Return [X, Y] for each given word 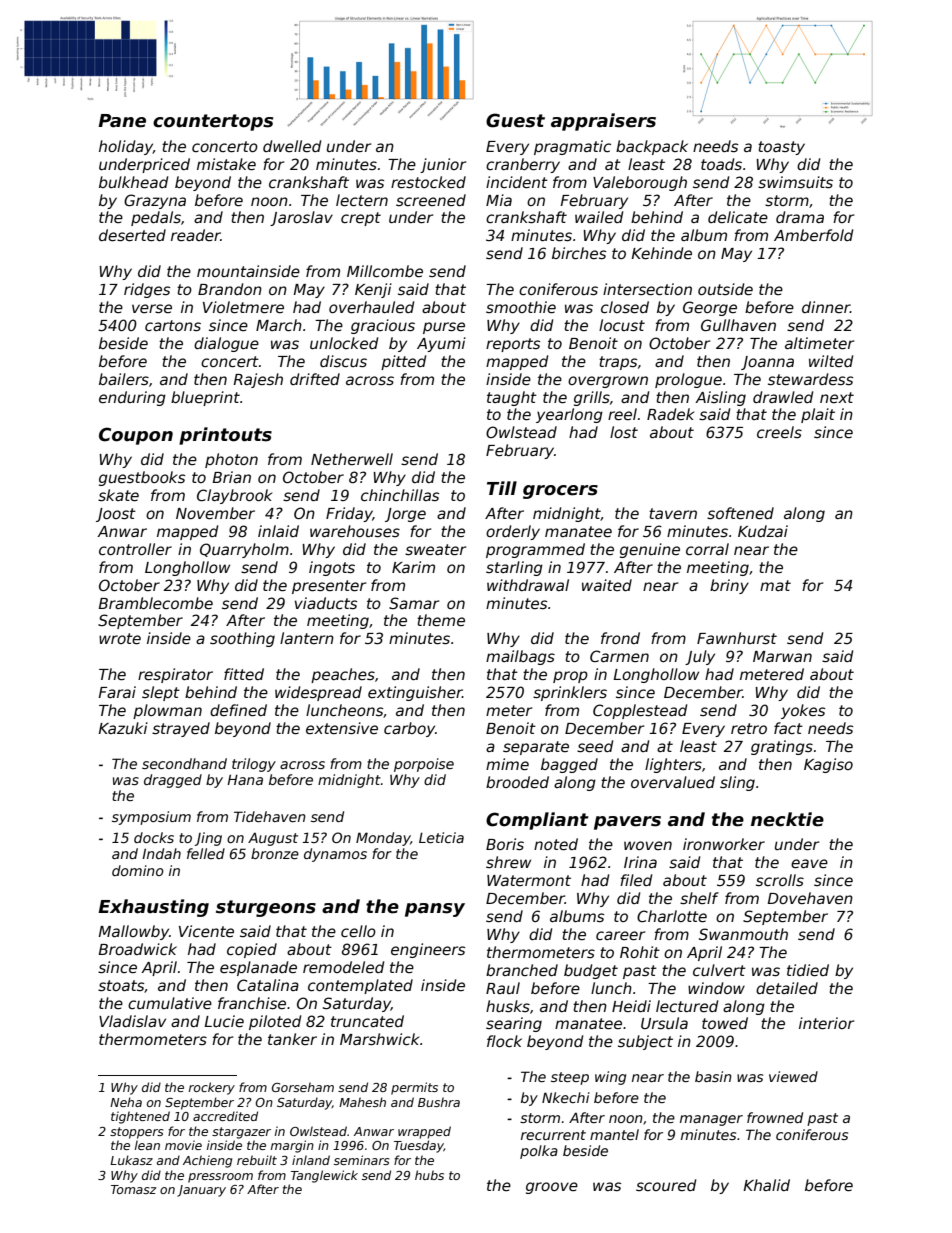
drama [800, 217]
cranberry [523, 165]
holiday [126, 147]
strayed [181, 729]
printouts [225, 436]
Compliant [537, 821]
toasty [781, 148]
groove [552, 1188]
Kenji [373, 290]
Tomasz [133, 1189]
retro [749, 728]
